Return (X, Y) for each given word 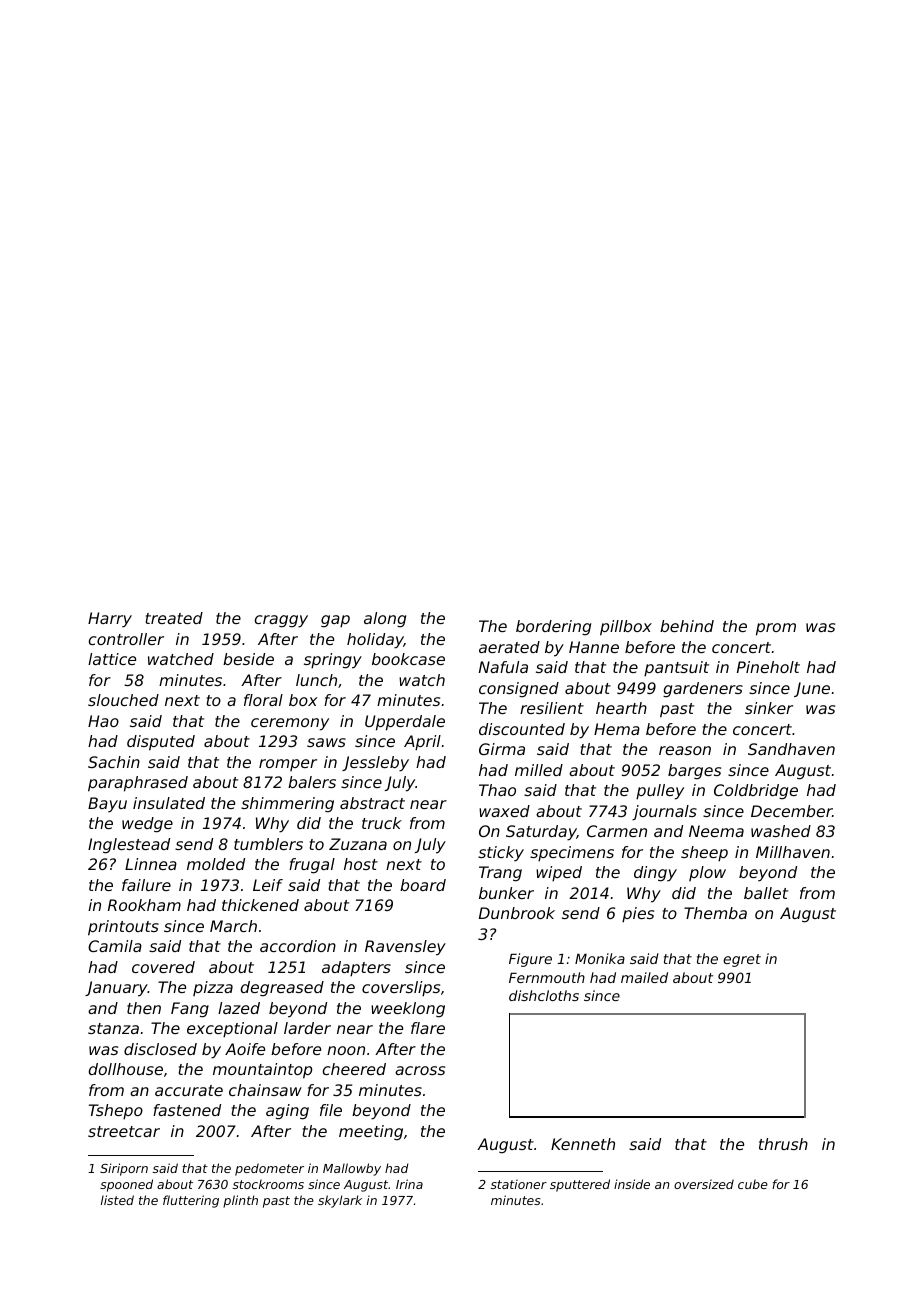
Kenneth (583, 1144)
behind (687, 626)
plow (707, 873)
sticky (501, 853)
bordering (553, 628)
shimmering (287, 805)
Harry (110, 619)
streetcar (124, 1131)
